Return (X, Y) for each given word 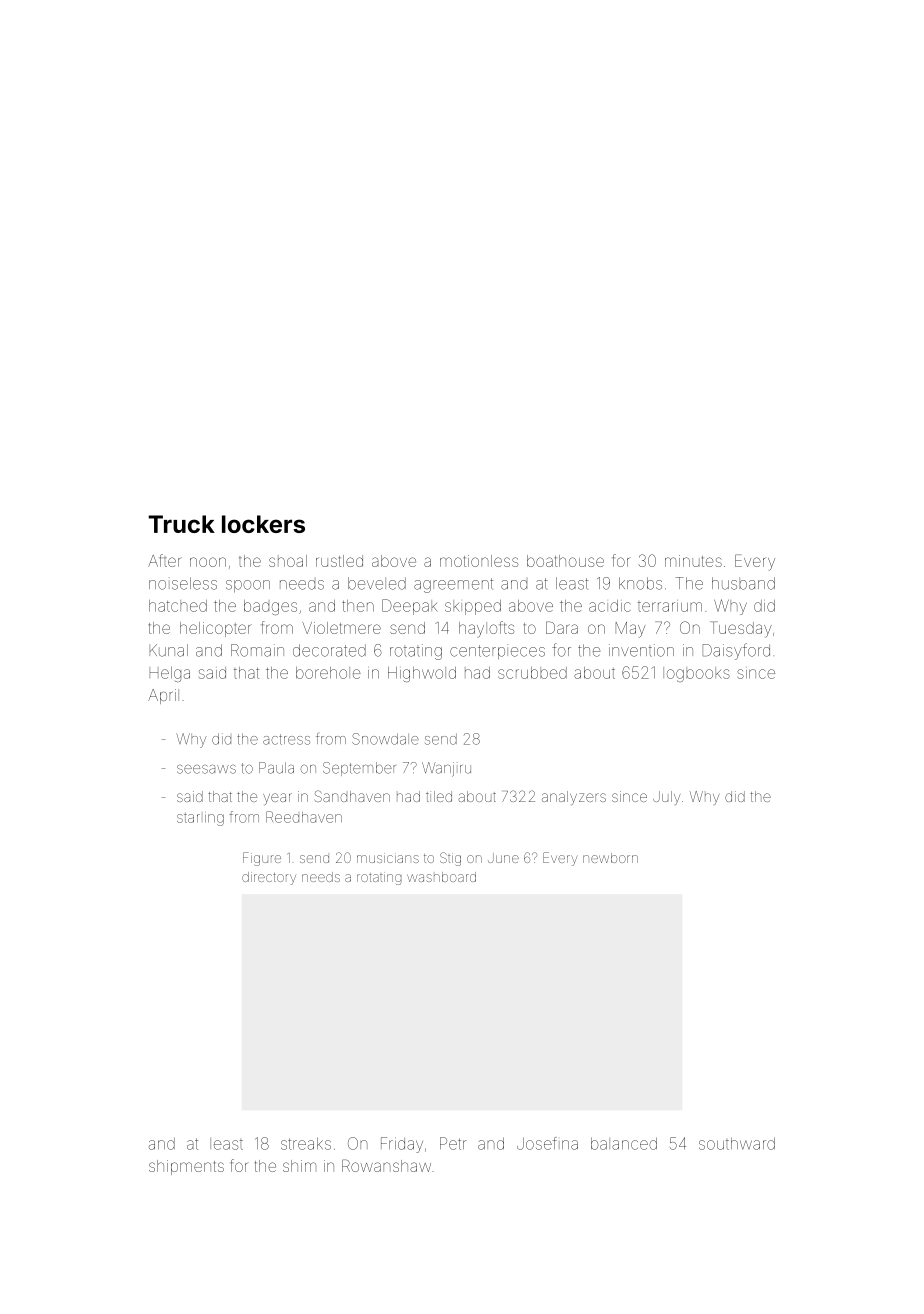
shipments (186, 1167)
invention (641, 650)
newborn (610, 858)
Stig (450, 859)
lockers (263, 524)
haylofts (486, 629)
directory (269, 878)
